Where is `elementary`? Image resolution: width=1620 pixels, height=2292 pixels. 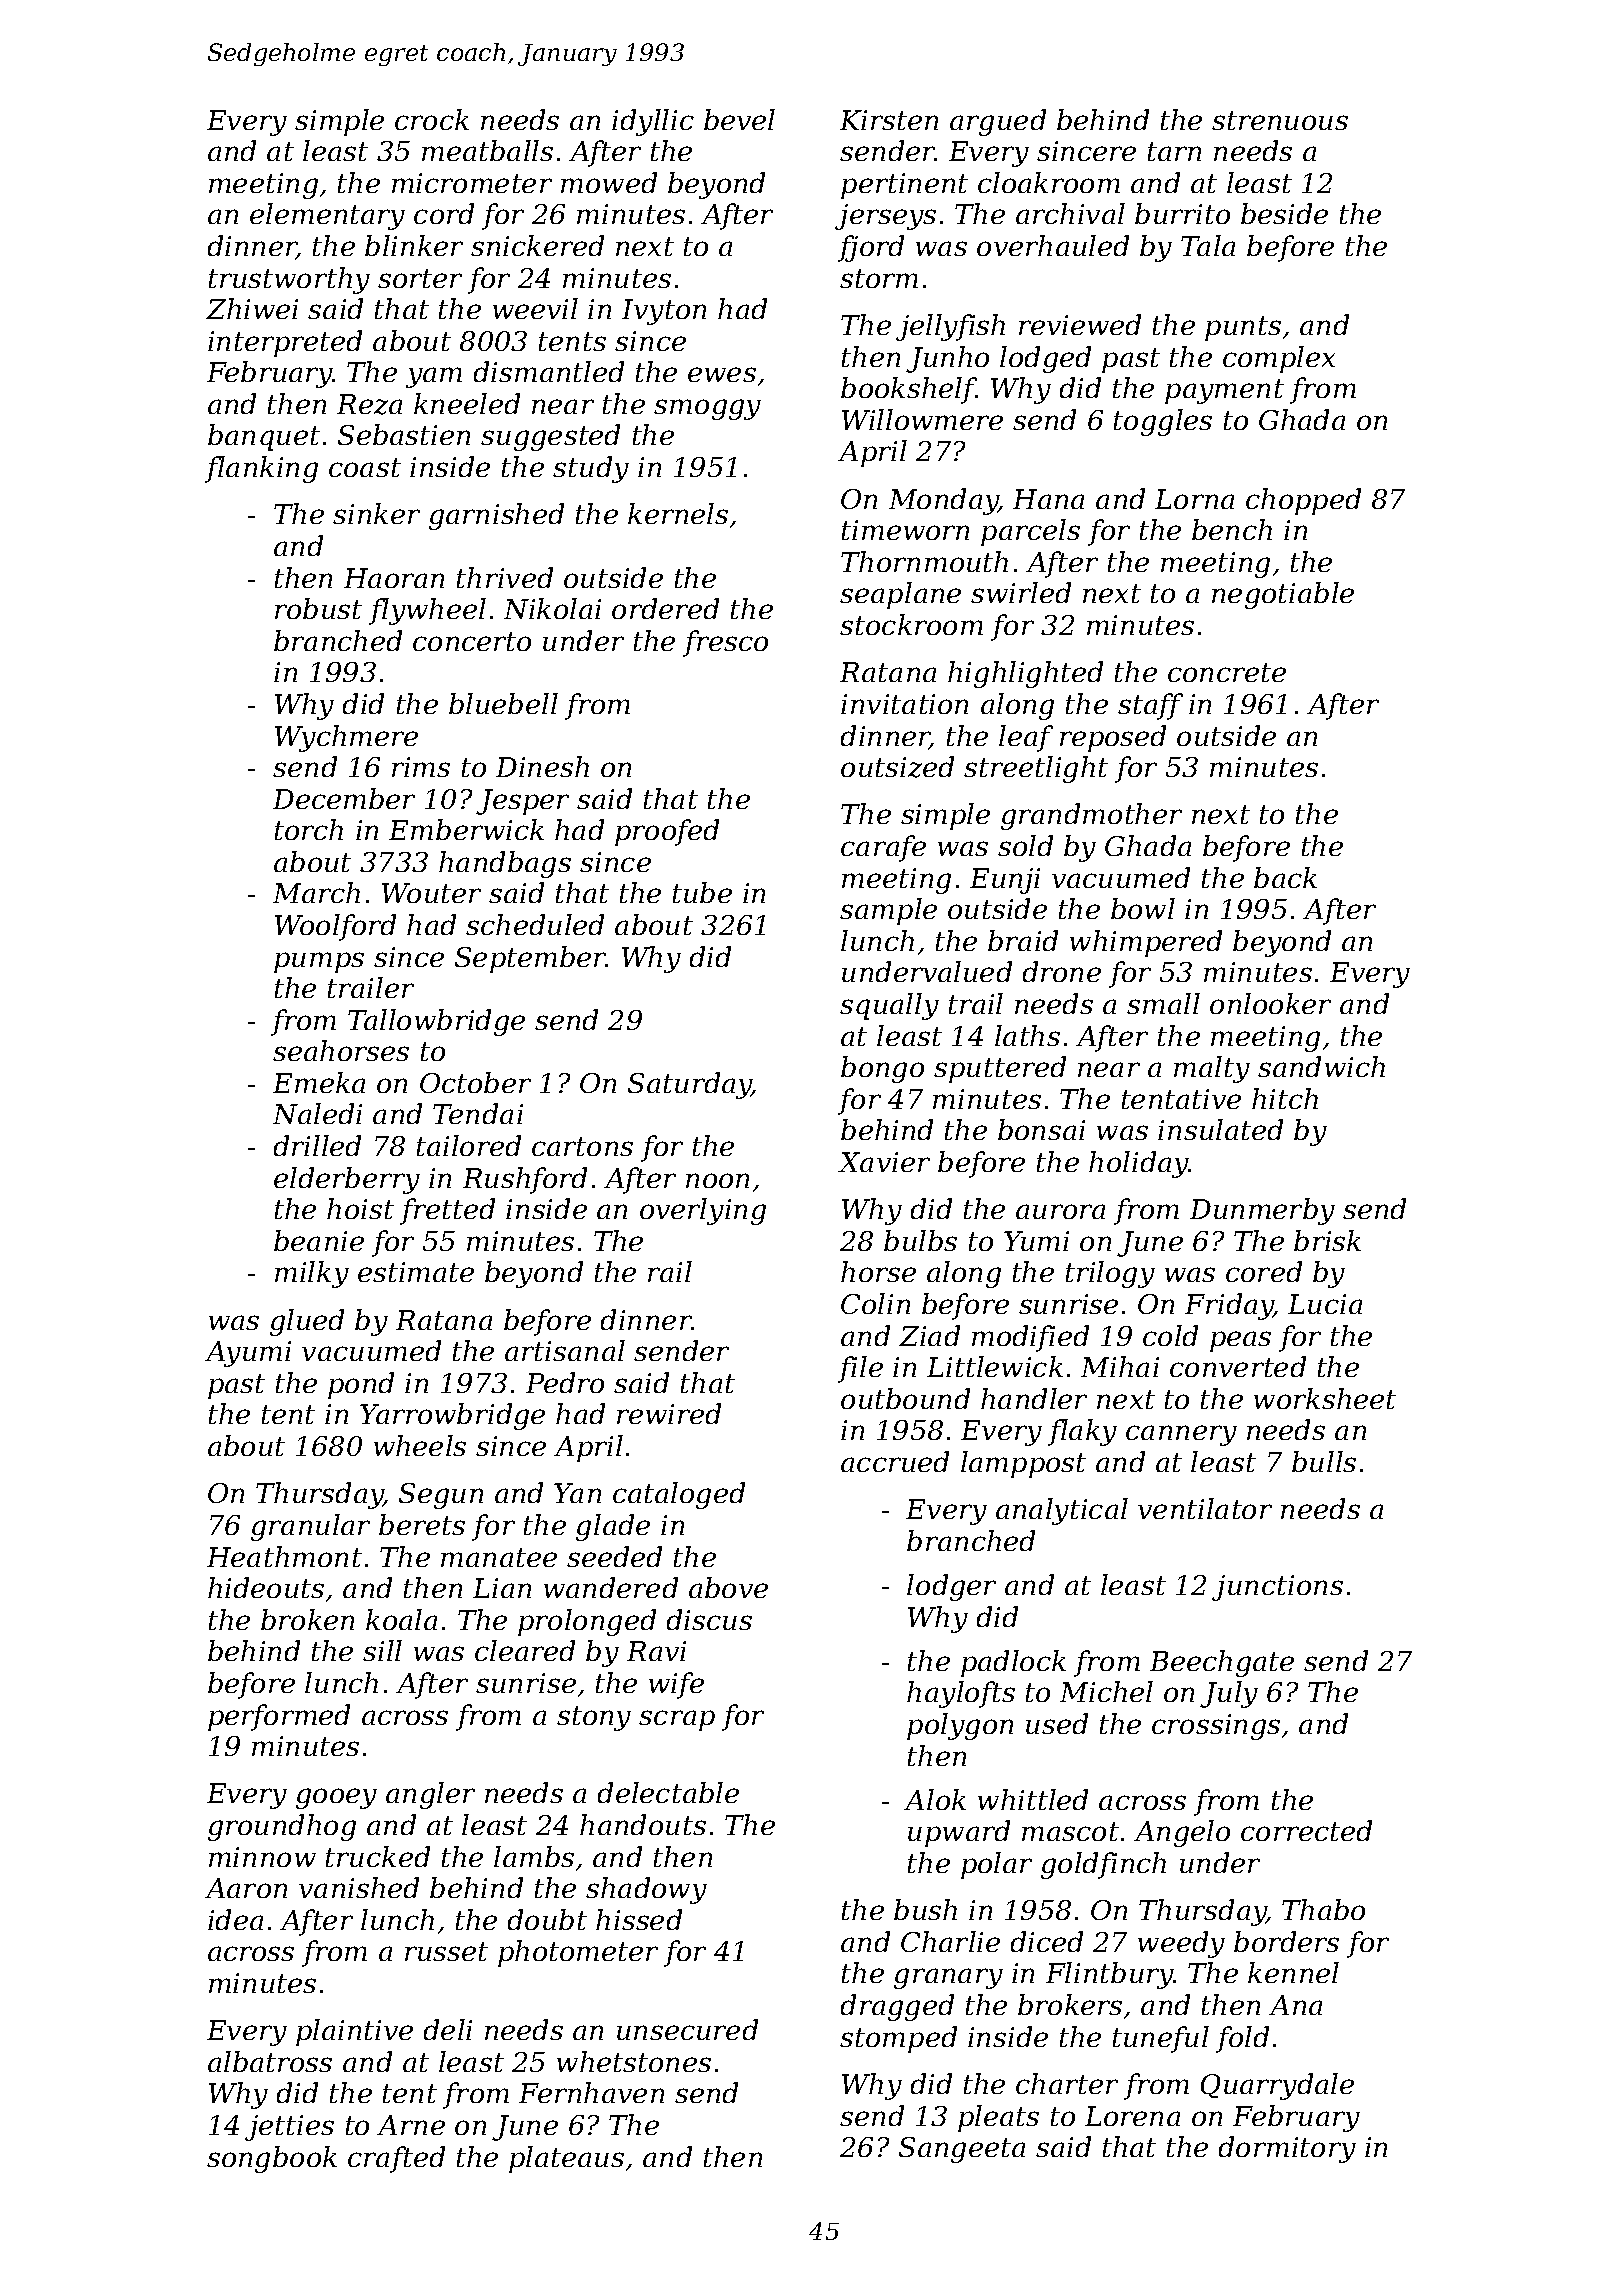
elementary is located at coordinates (327, 216).
